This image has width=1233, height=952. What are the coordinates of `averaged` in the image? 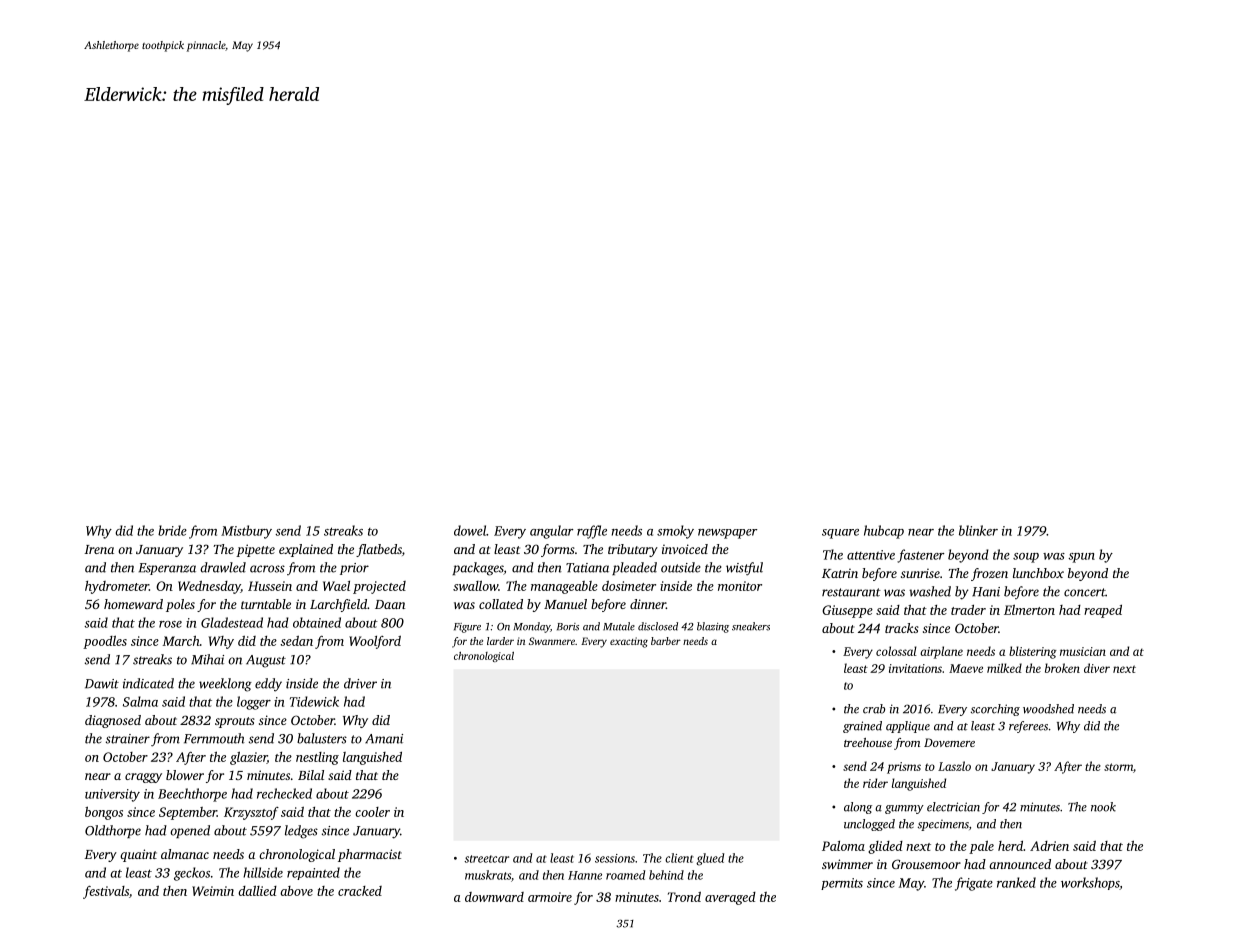 It's located at (730, 898).
